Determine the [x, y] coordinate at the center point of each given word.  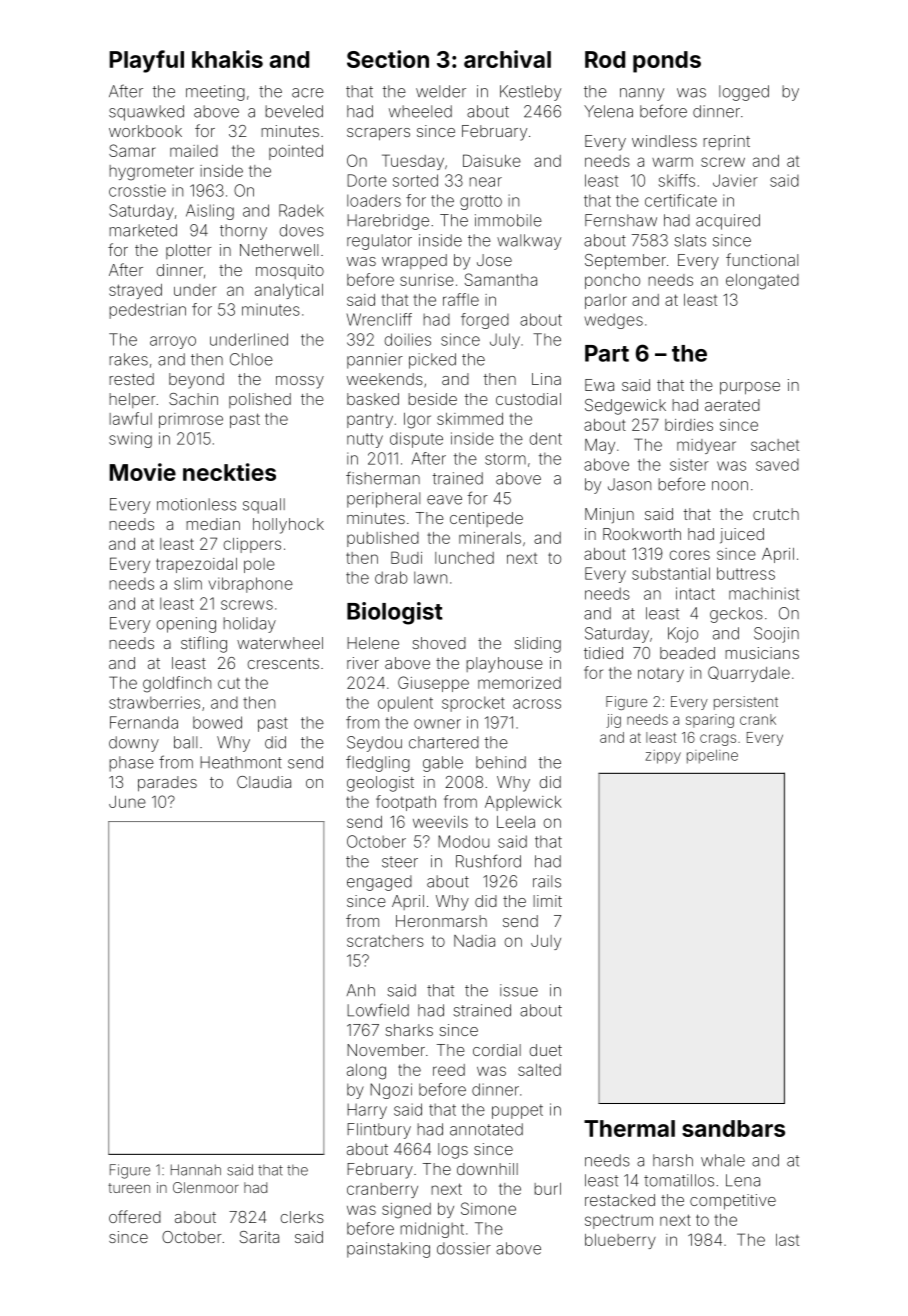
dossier [464, 1248]
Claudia [264, 782]
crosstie [137, 190]
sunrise [427, 280]
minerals [490, 538]
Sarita [259, 1237]
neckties [229, 472]
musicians [762, 653]
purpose [750, 388]
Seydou [374, 744]
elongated [762, 282]
